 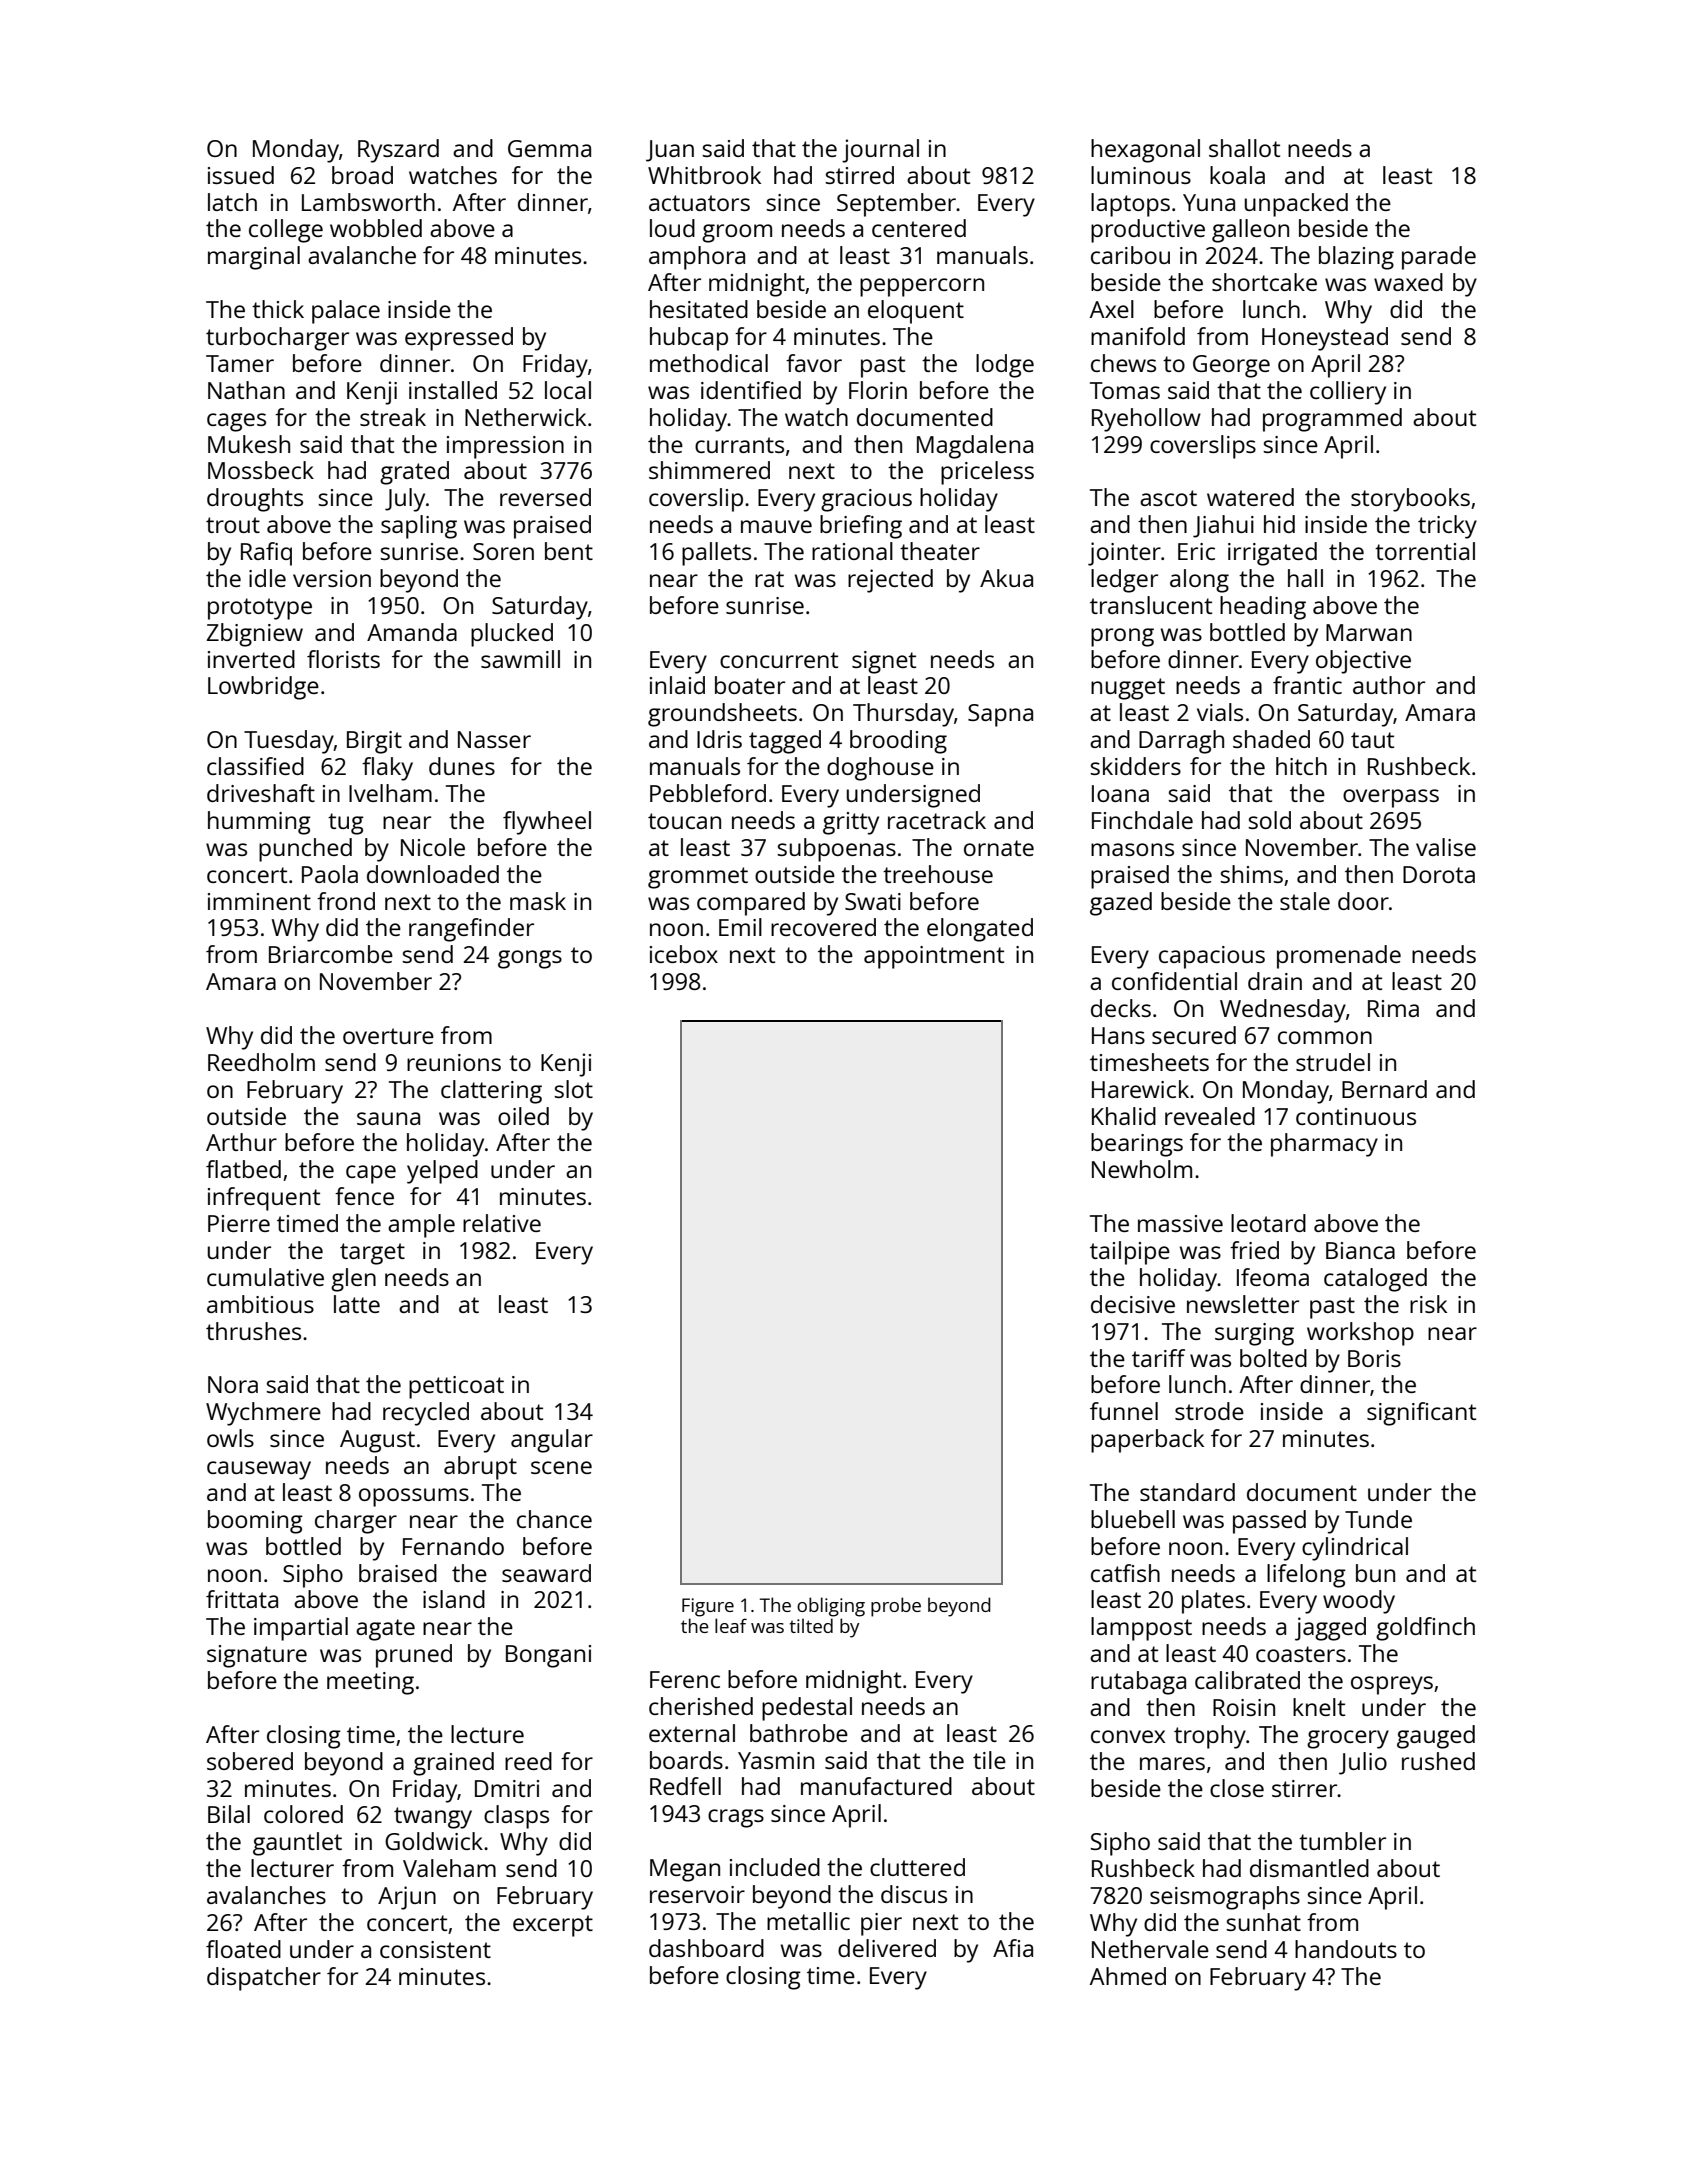 What do you see at coordinates (398, 151) in the document?
I see `Ryszard` at bounding box center [398, 151].
